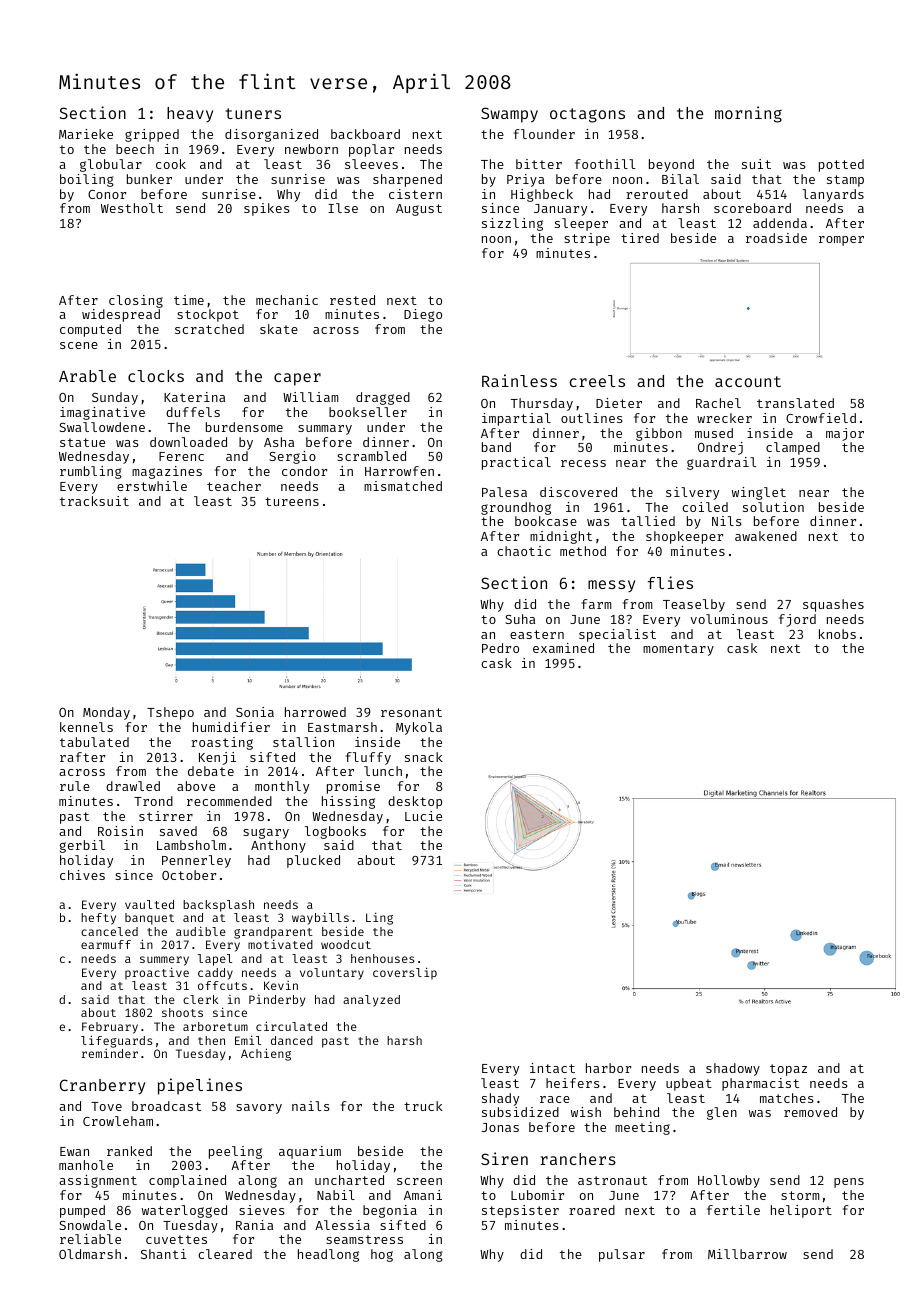 Image resolution: width=924 pixels, height=1308 pixels. I want to click on topaz, so click(788, 1070).
